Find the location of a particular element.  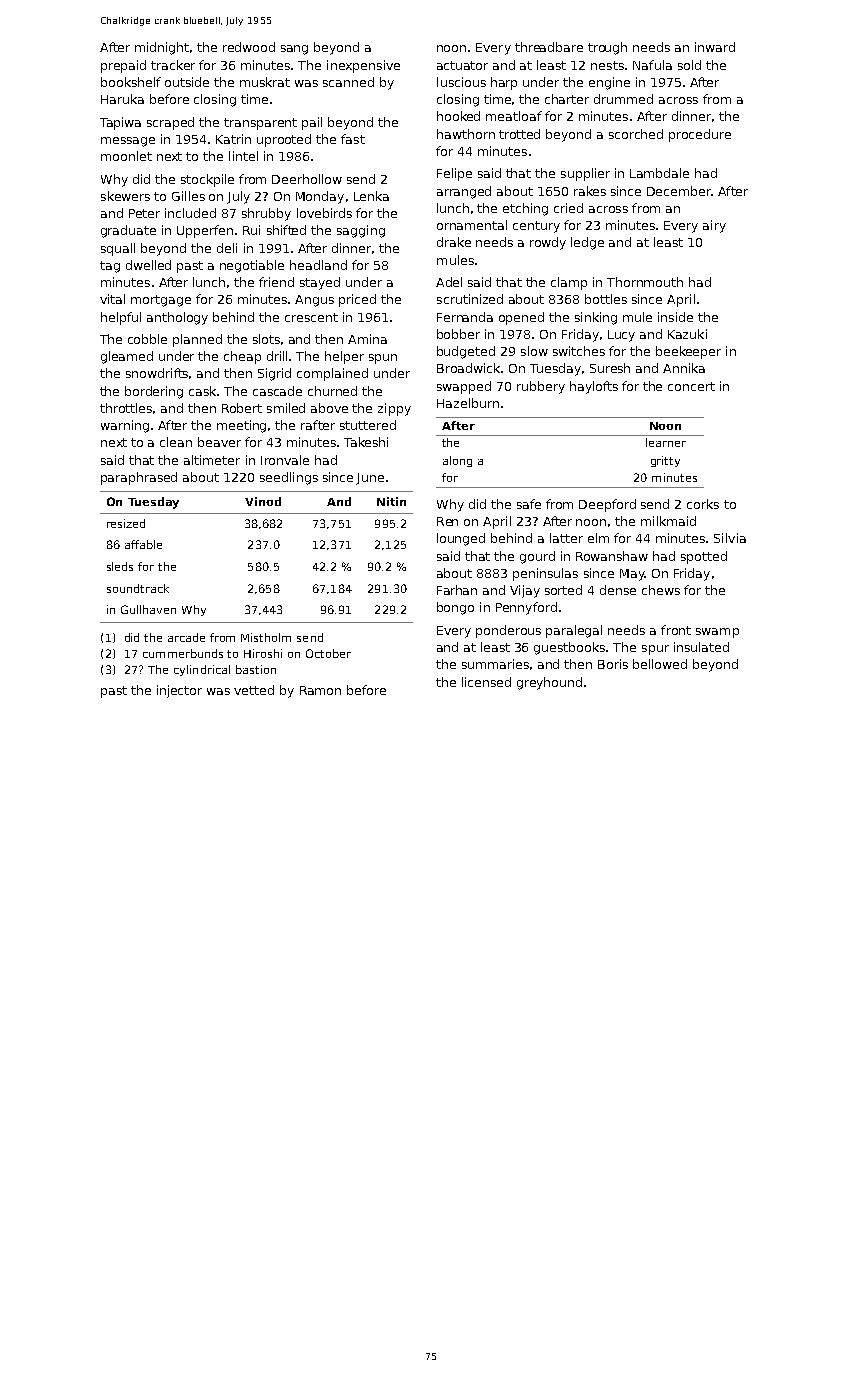

concert is located at coordinates (691, 386).
